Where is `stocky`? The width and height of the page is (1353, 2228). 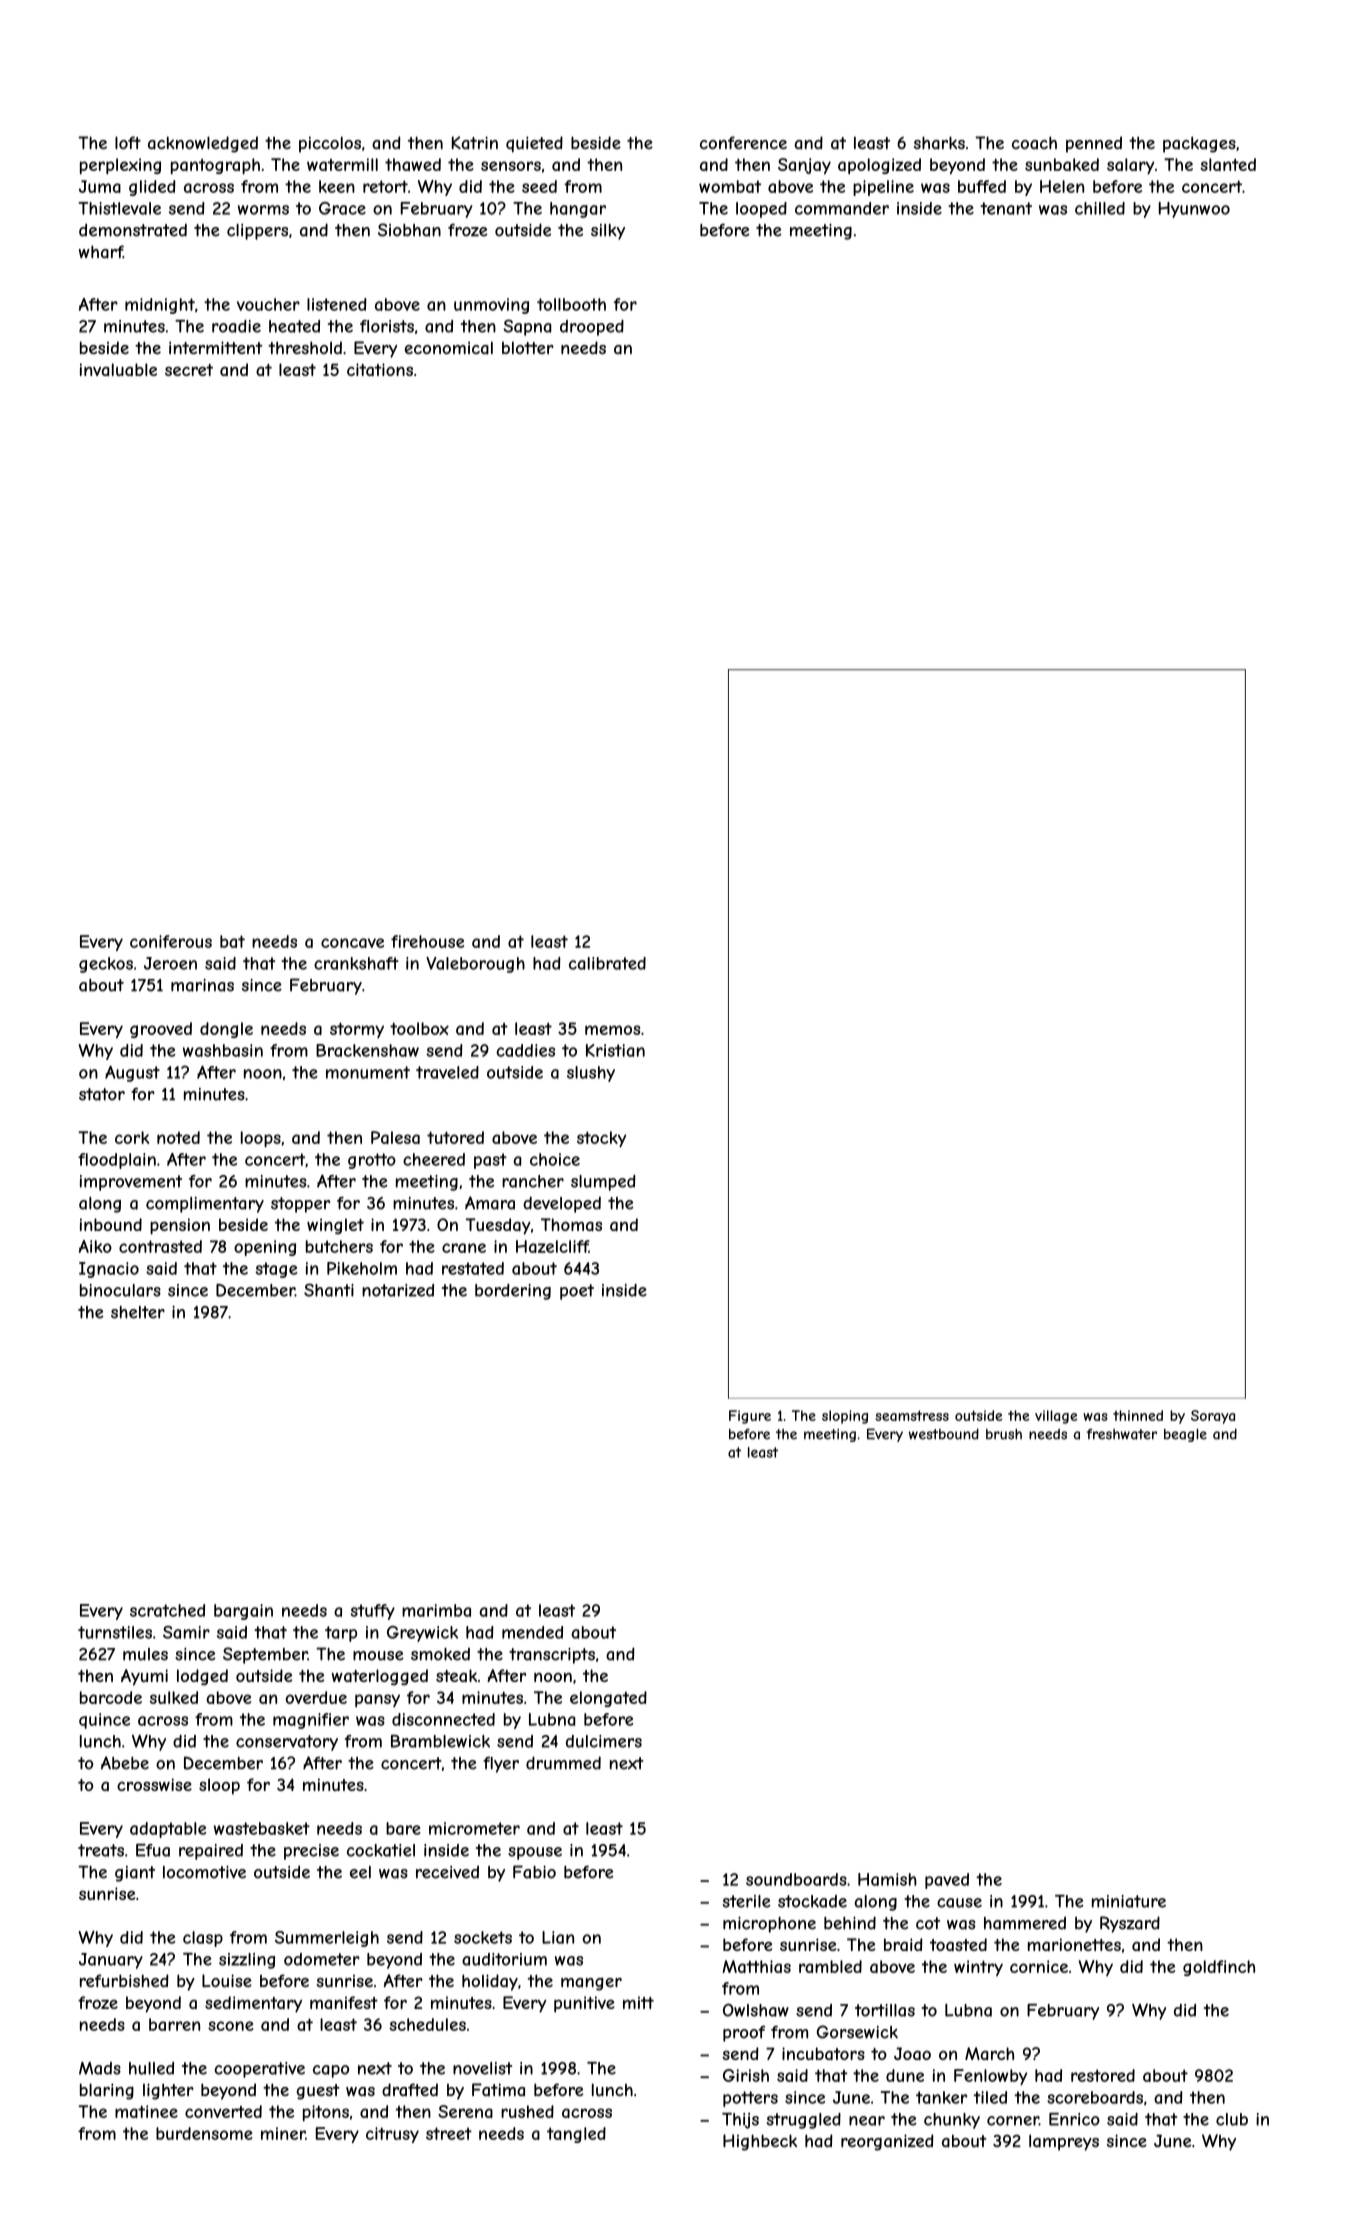 stocky is located at coordinates (601, 1139).
